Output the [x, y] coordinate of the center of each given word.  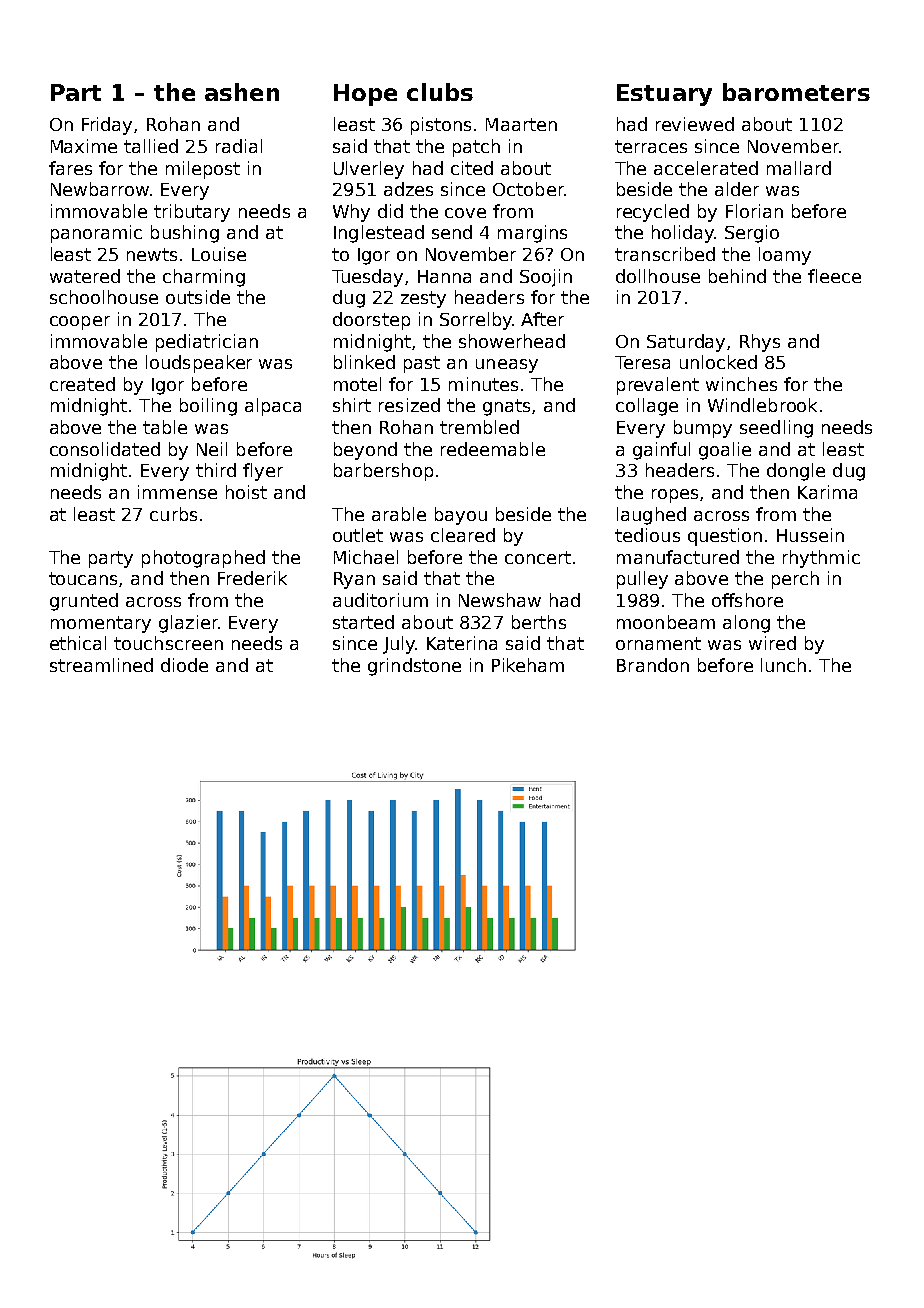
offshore [747, 600]
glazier [188, 624]
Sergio [752, 234]
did [390, 211]
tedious [647, 535]
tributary [192, 213]
